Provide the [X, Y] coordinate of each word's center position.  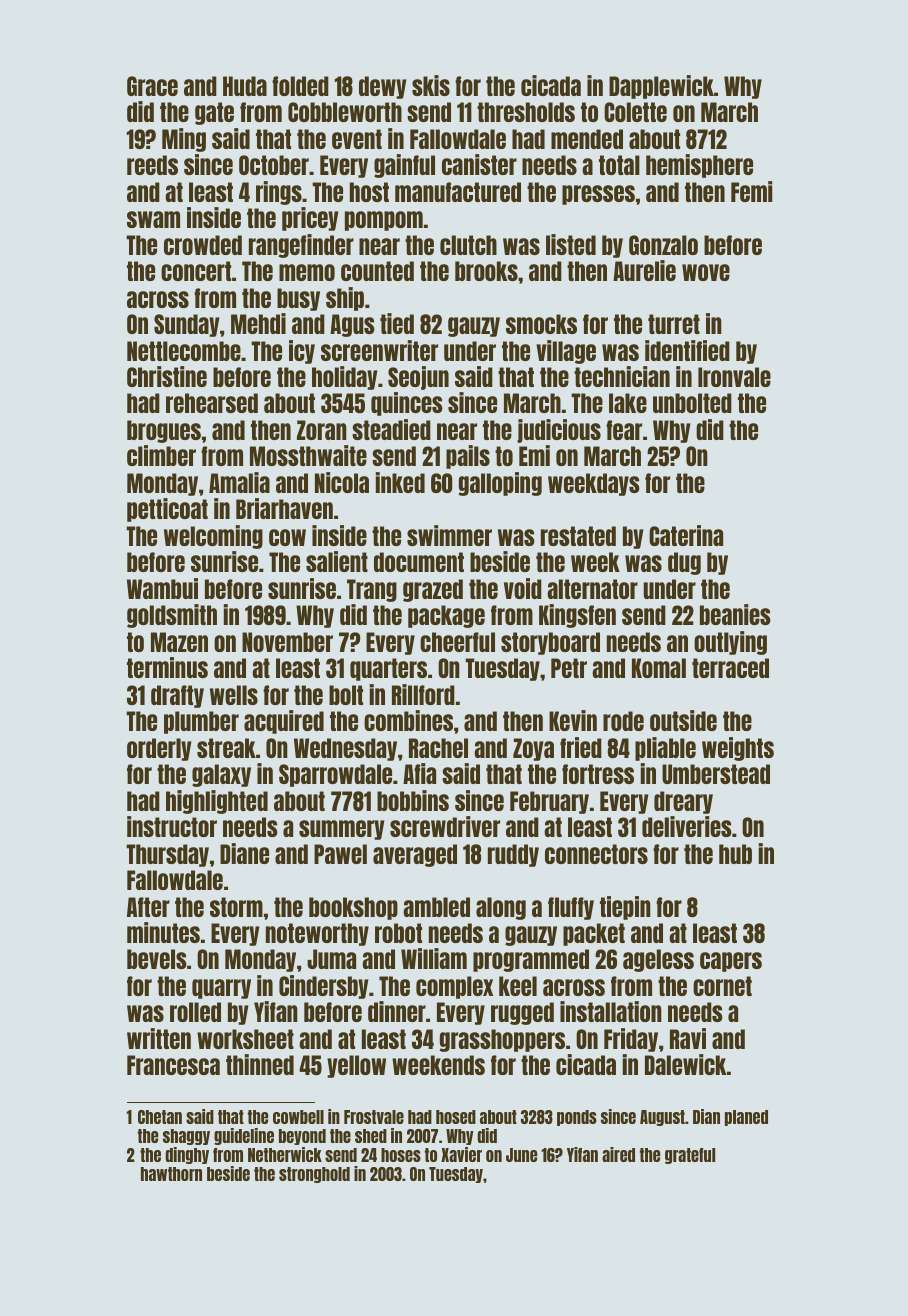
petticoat [167, 510]
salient [337, 561]
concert [196, 271]
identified [687, 350]
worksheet [245, 1039]
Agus [352, 325]
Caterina [686, 535]
